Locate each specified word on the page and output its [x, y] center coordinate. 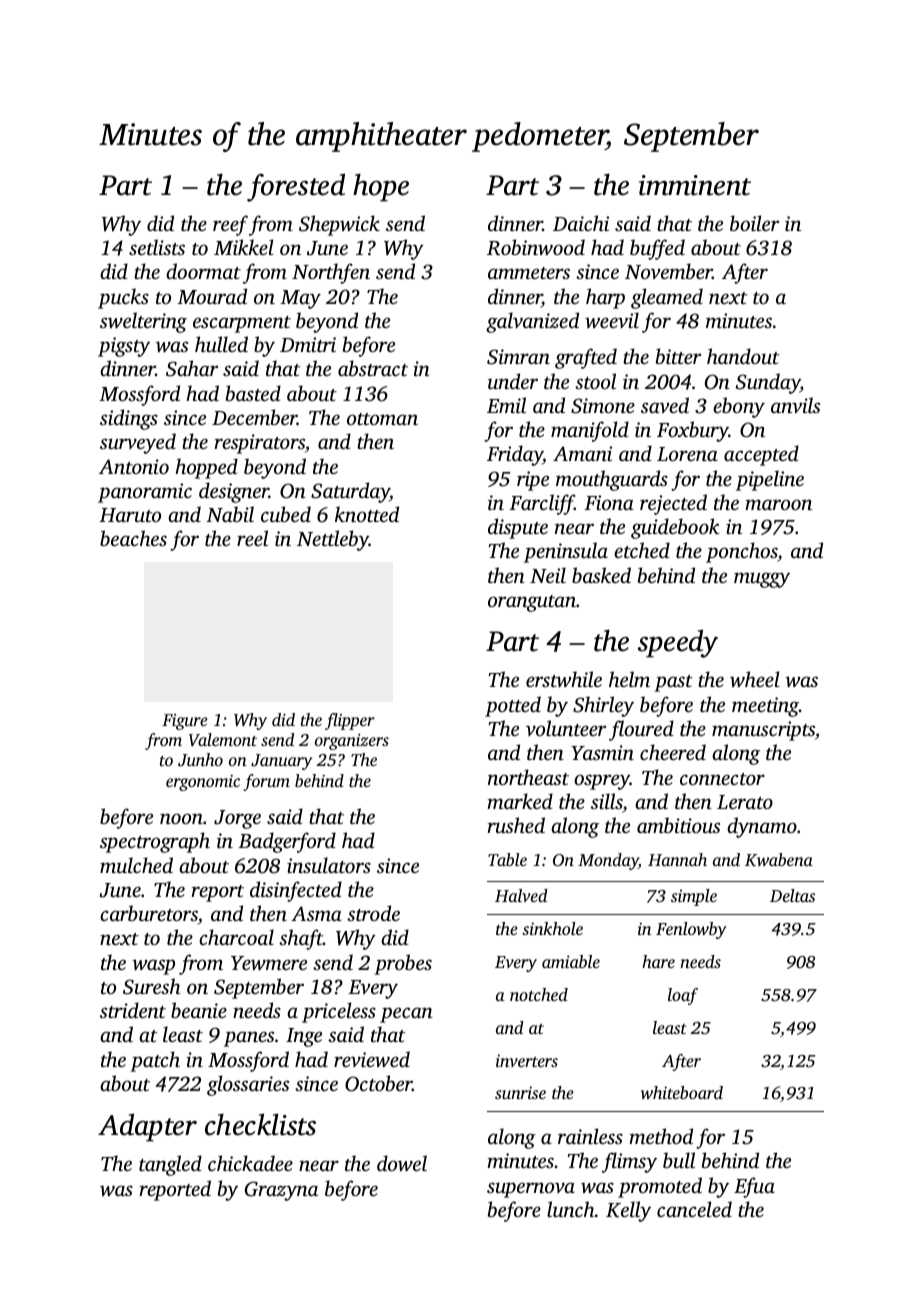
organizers [352, 742]
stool [595, 381]
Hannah [677, 859]
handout [743, 356]
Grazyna [281, 1191]
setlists [157, 247]
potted [513, 706]
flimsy [629, 1162]
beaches [133, 538]
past [673, 683]
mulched [136, 865]
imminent [695, 185]
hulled [221, 344]
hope [381, 187]
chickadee [250, 1163]
